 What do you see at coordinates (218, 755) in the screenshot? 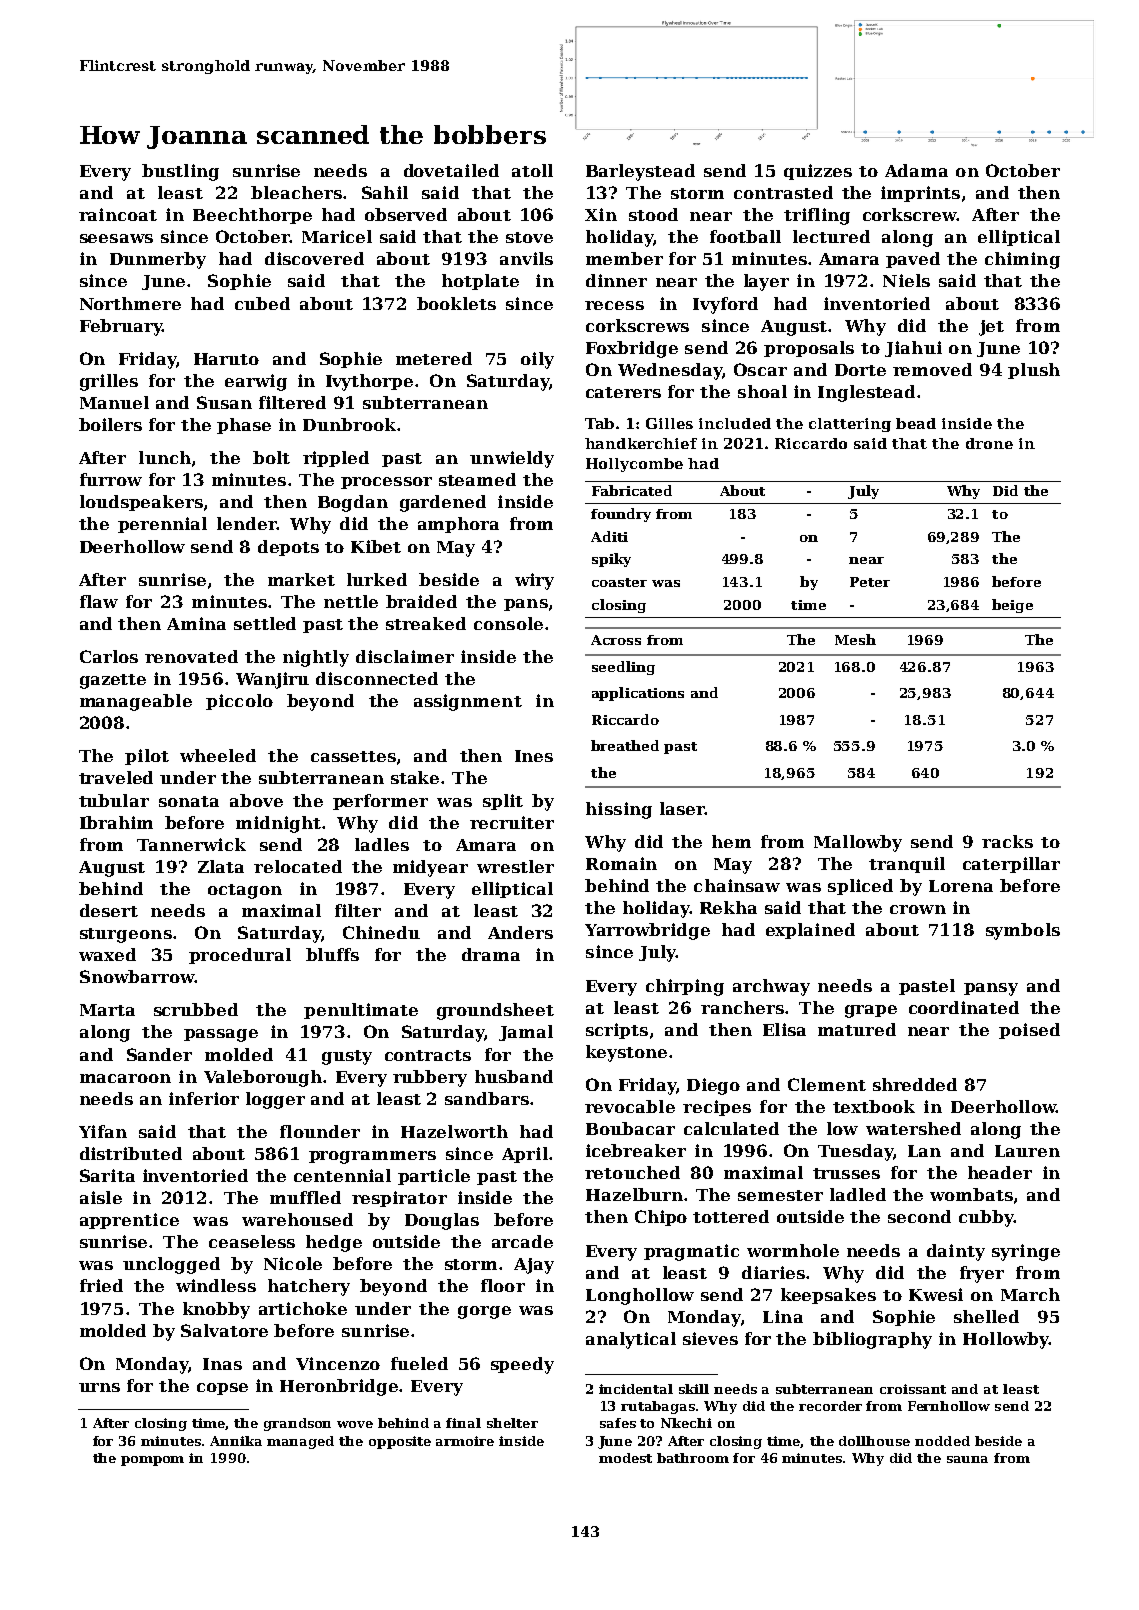
I see `wheeled` at bounding box center [218, 755].
